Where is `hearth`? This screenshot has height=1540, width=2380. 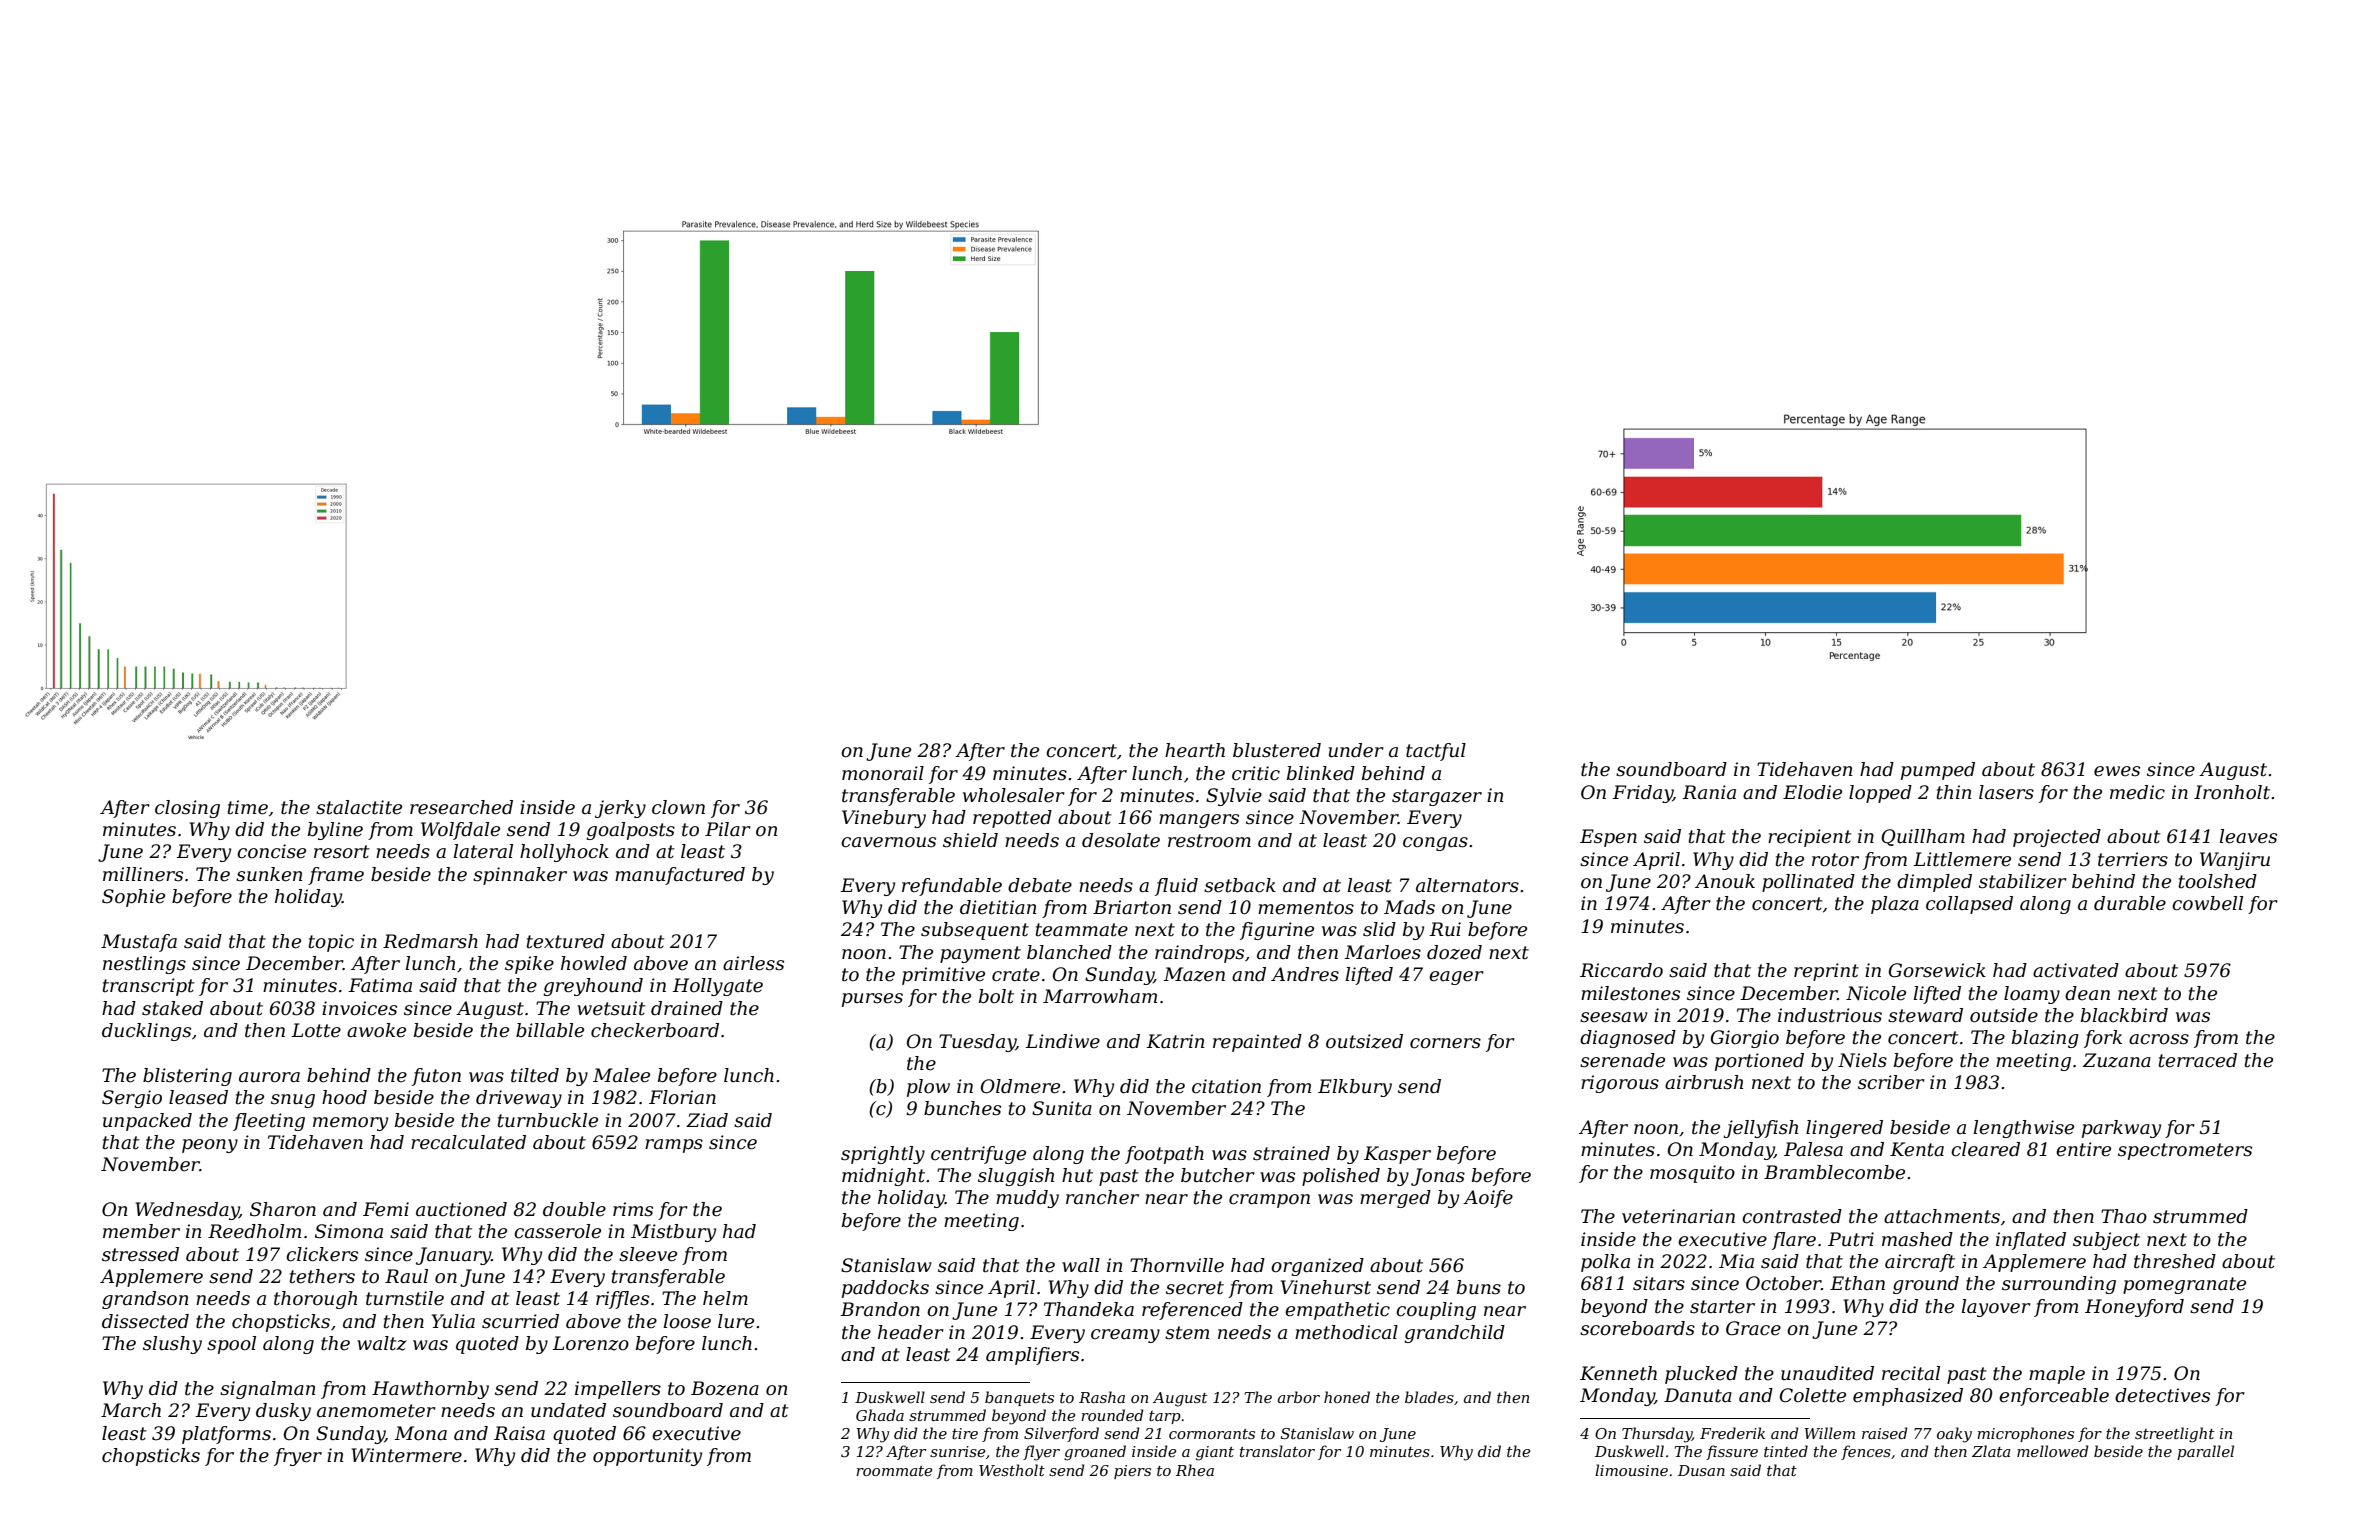
hearth is located at coordinates (1195, 750).
